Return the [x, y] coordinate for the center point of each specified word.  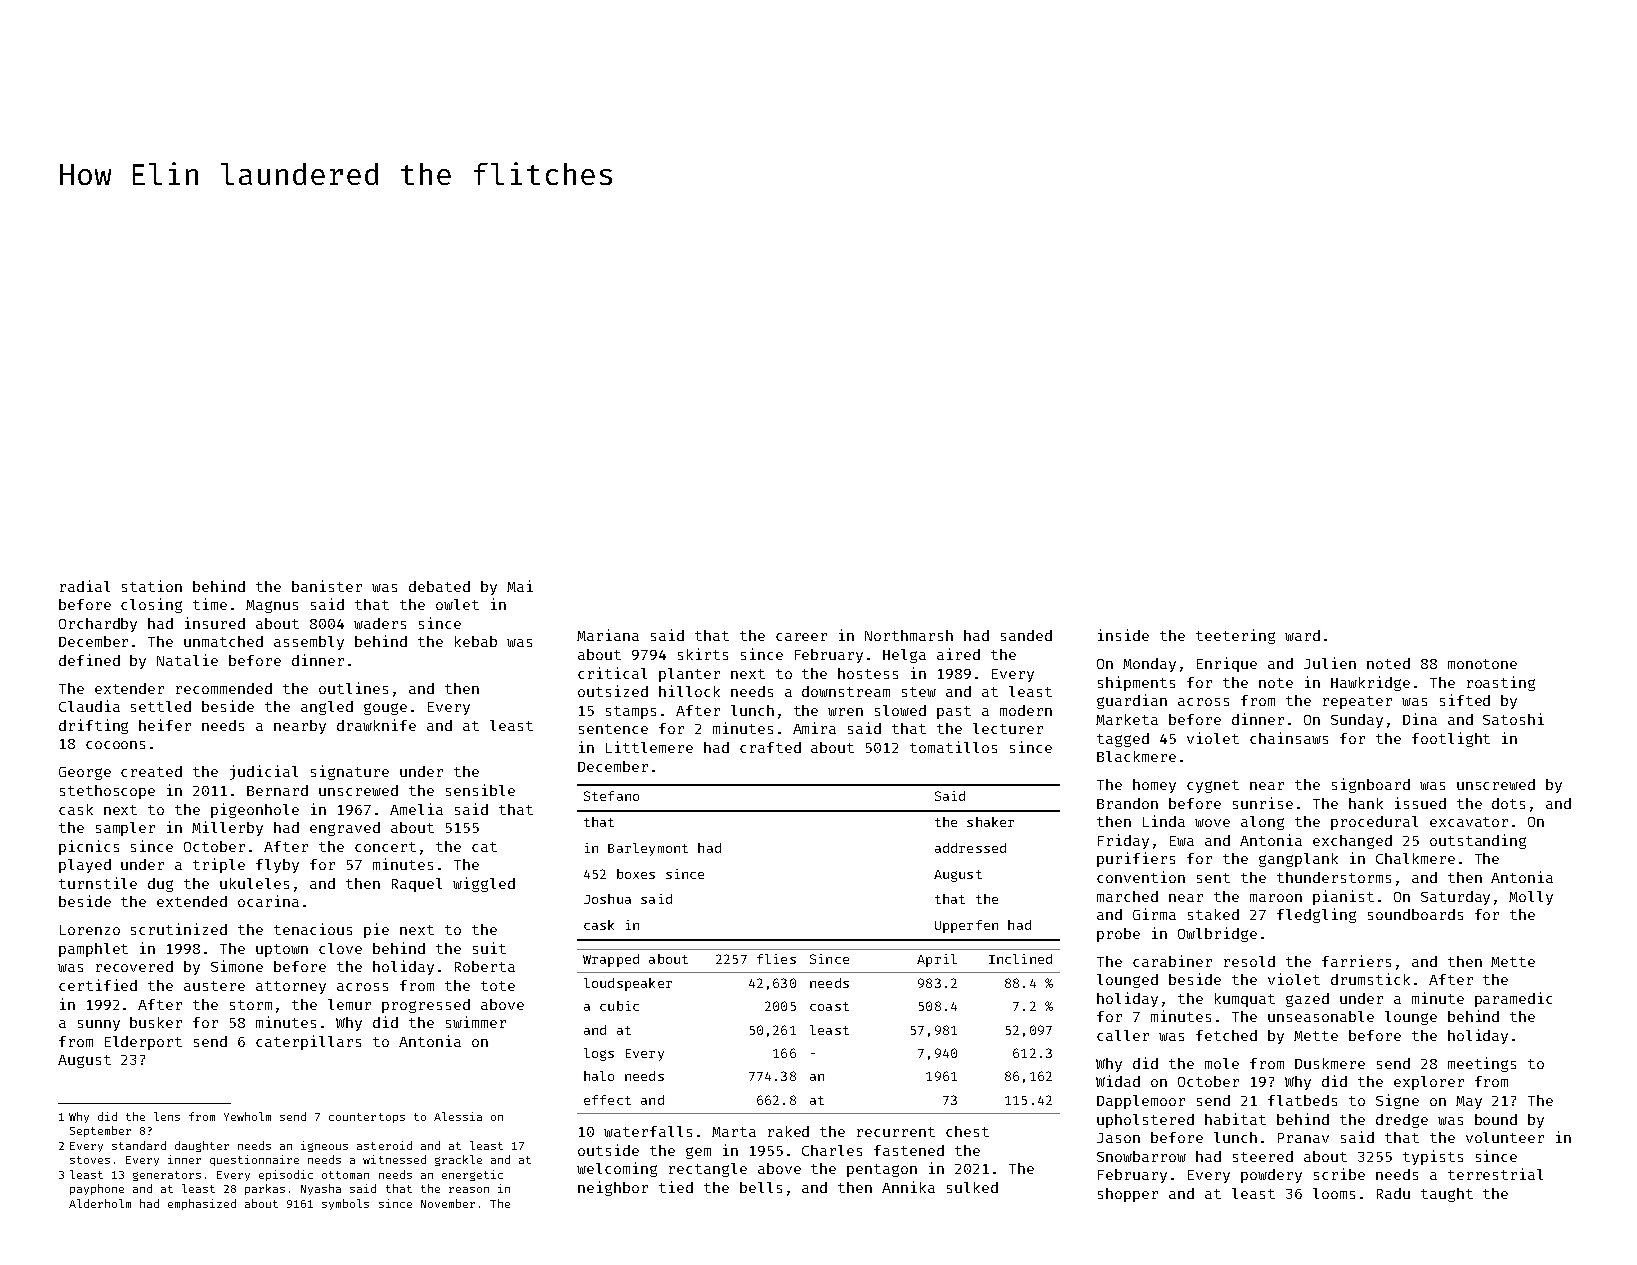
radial [85, 586]
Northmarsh [909, 635]
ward [1302, 635]
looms [1334, 1193]
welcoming [617, 1169]
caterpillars [308, 1042]
